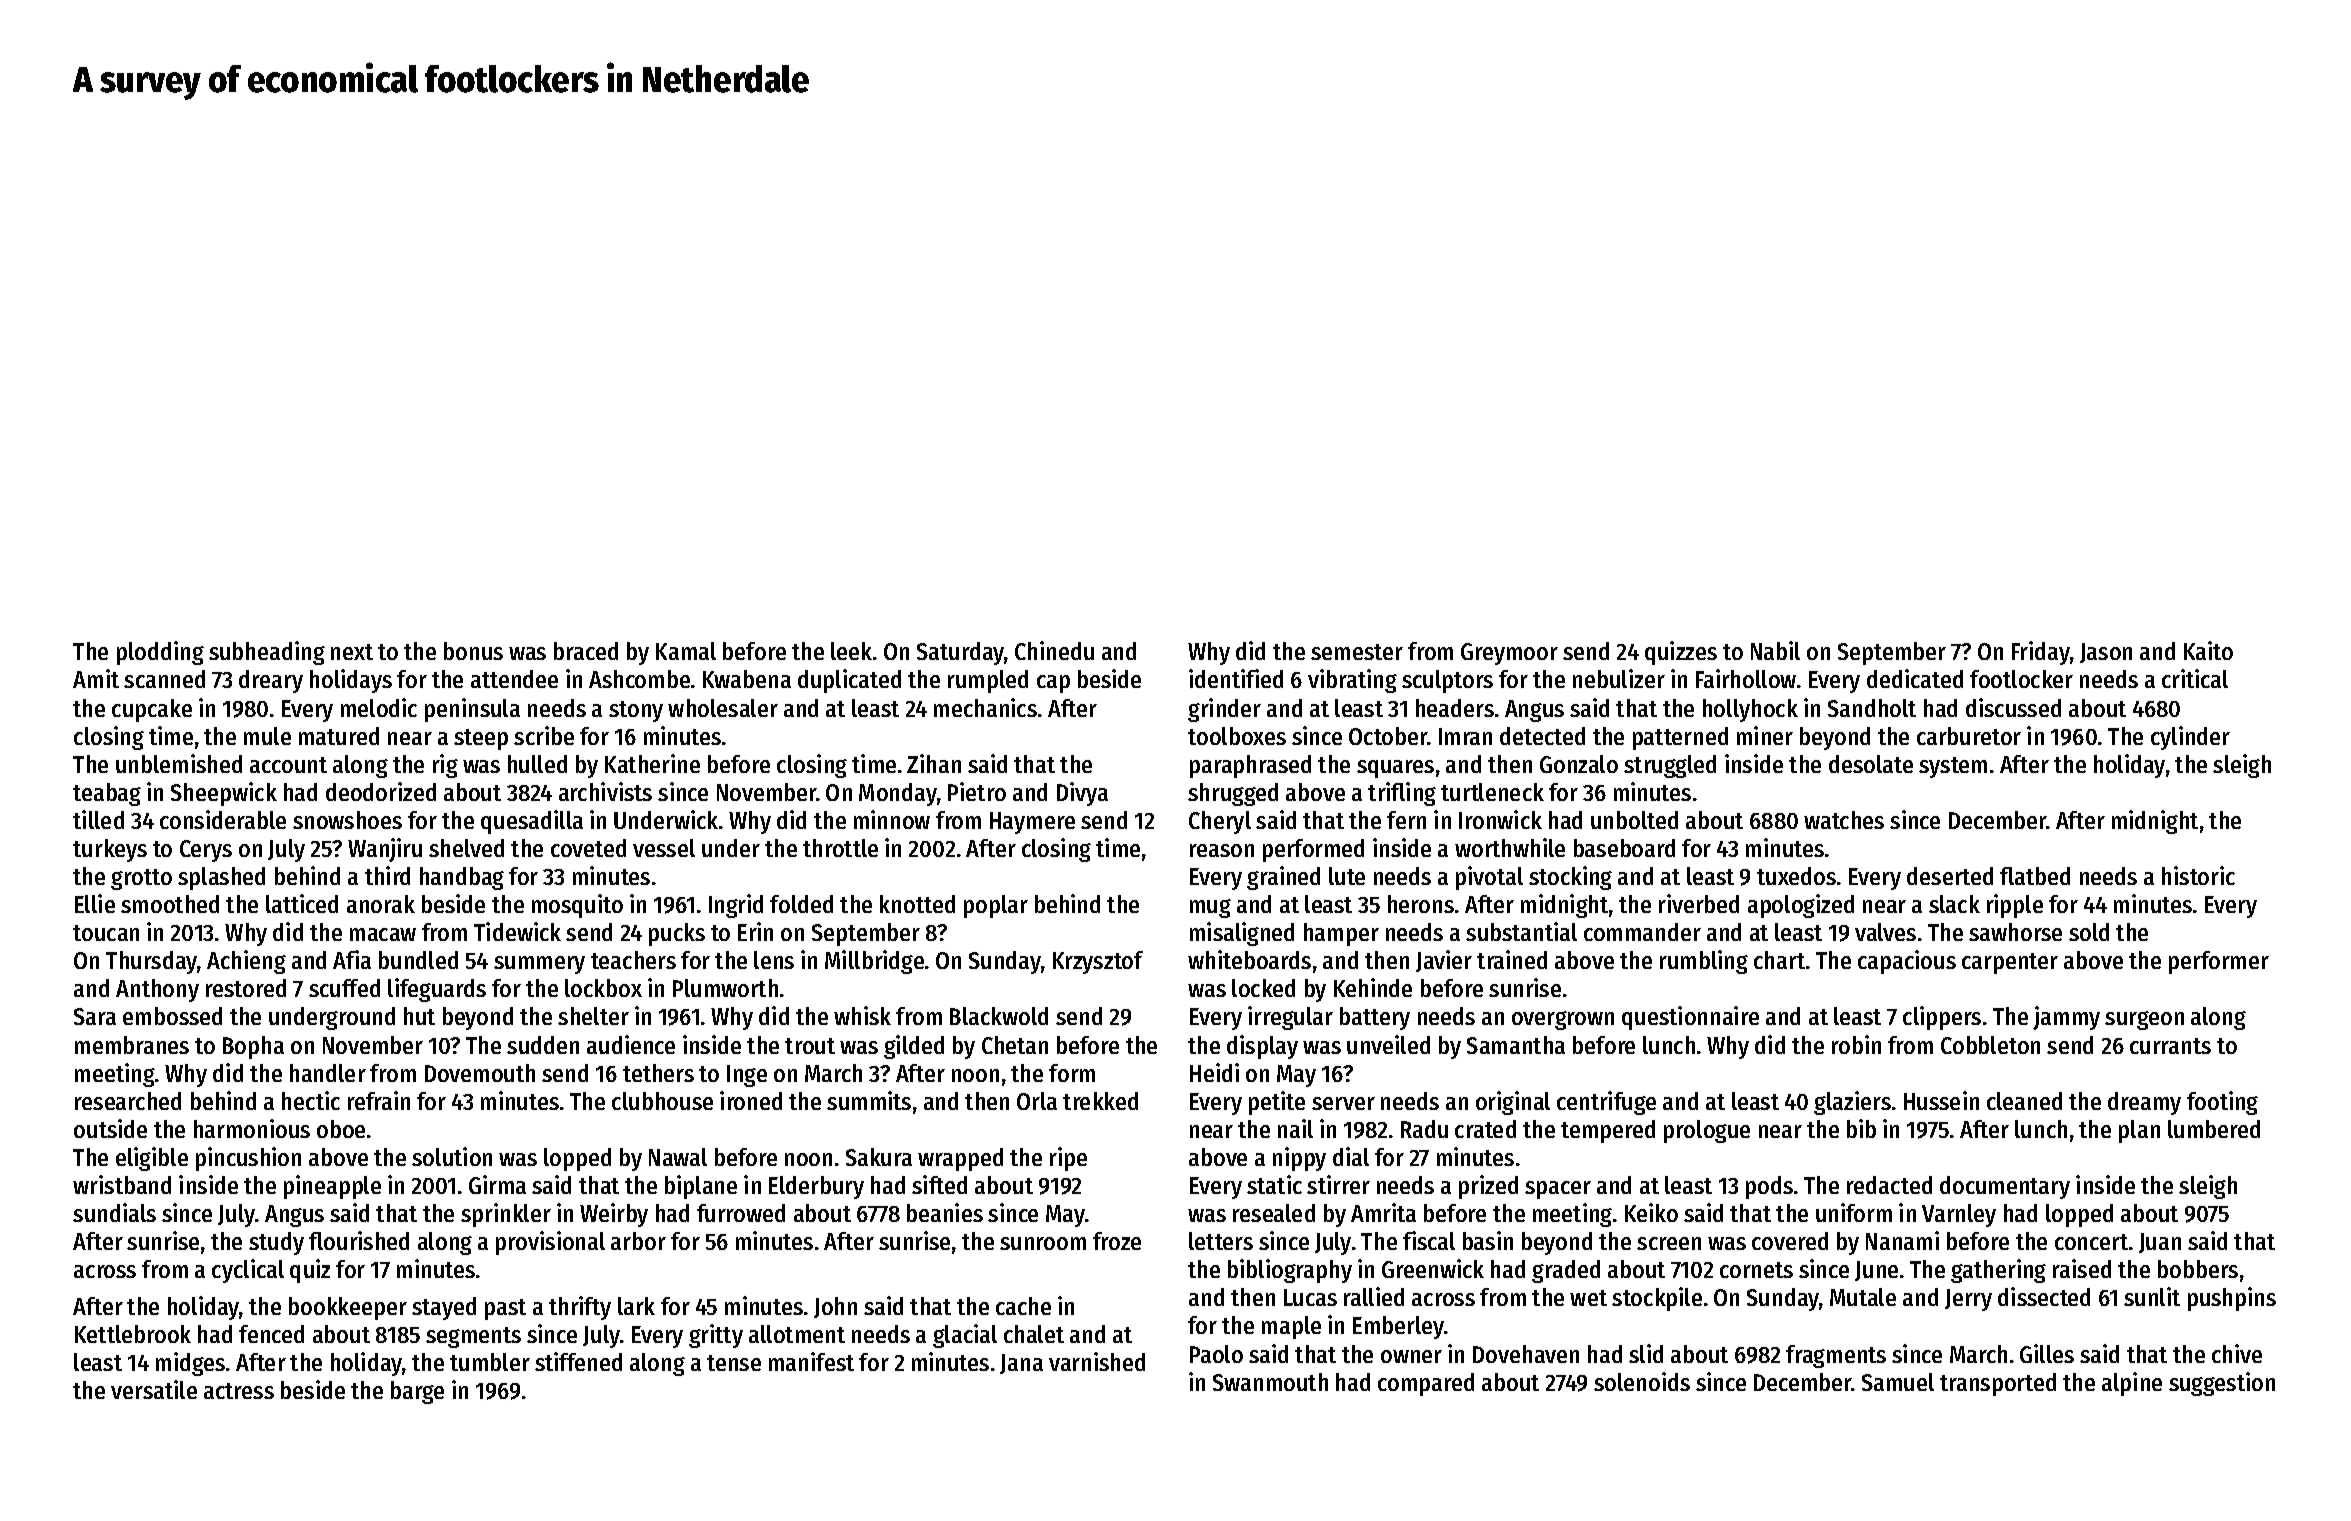 The image size is (2351, 1521). I want to click on mechanics, so click(985, 707).
